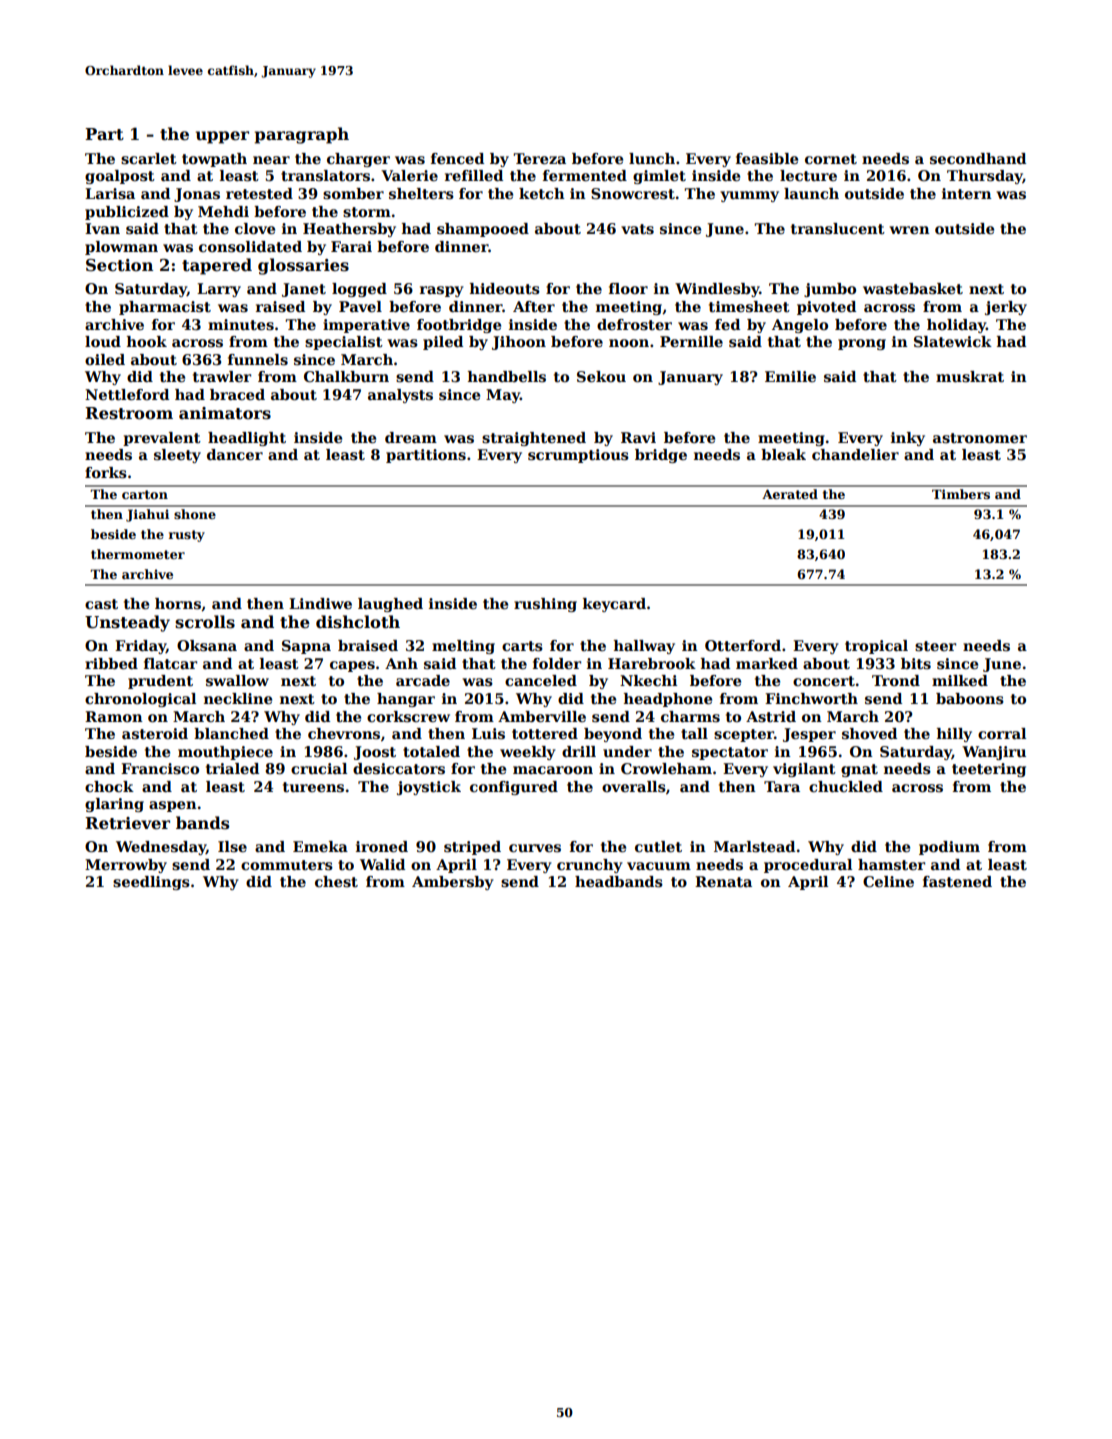 The image size is (1112, 1439). I want to click on chandelier, so click(855, 454).
